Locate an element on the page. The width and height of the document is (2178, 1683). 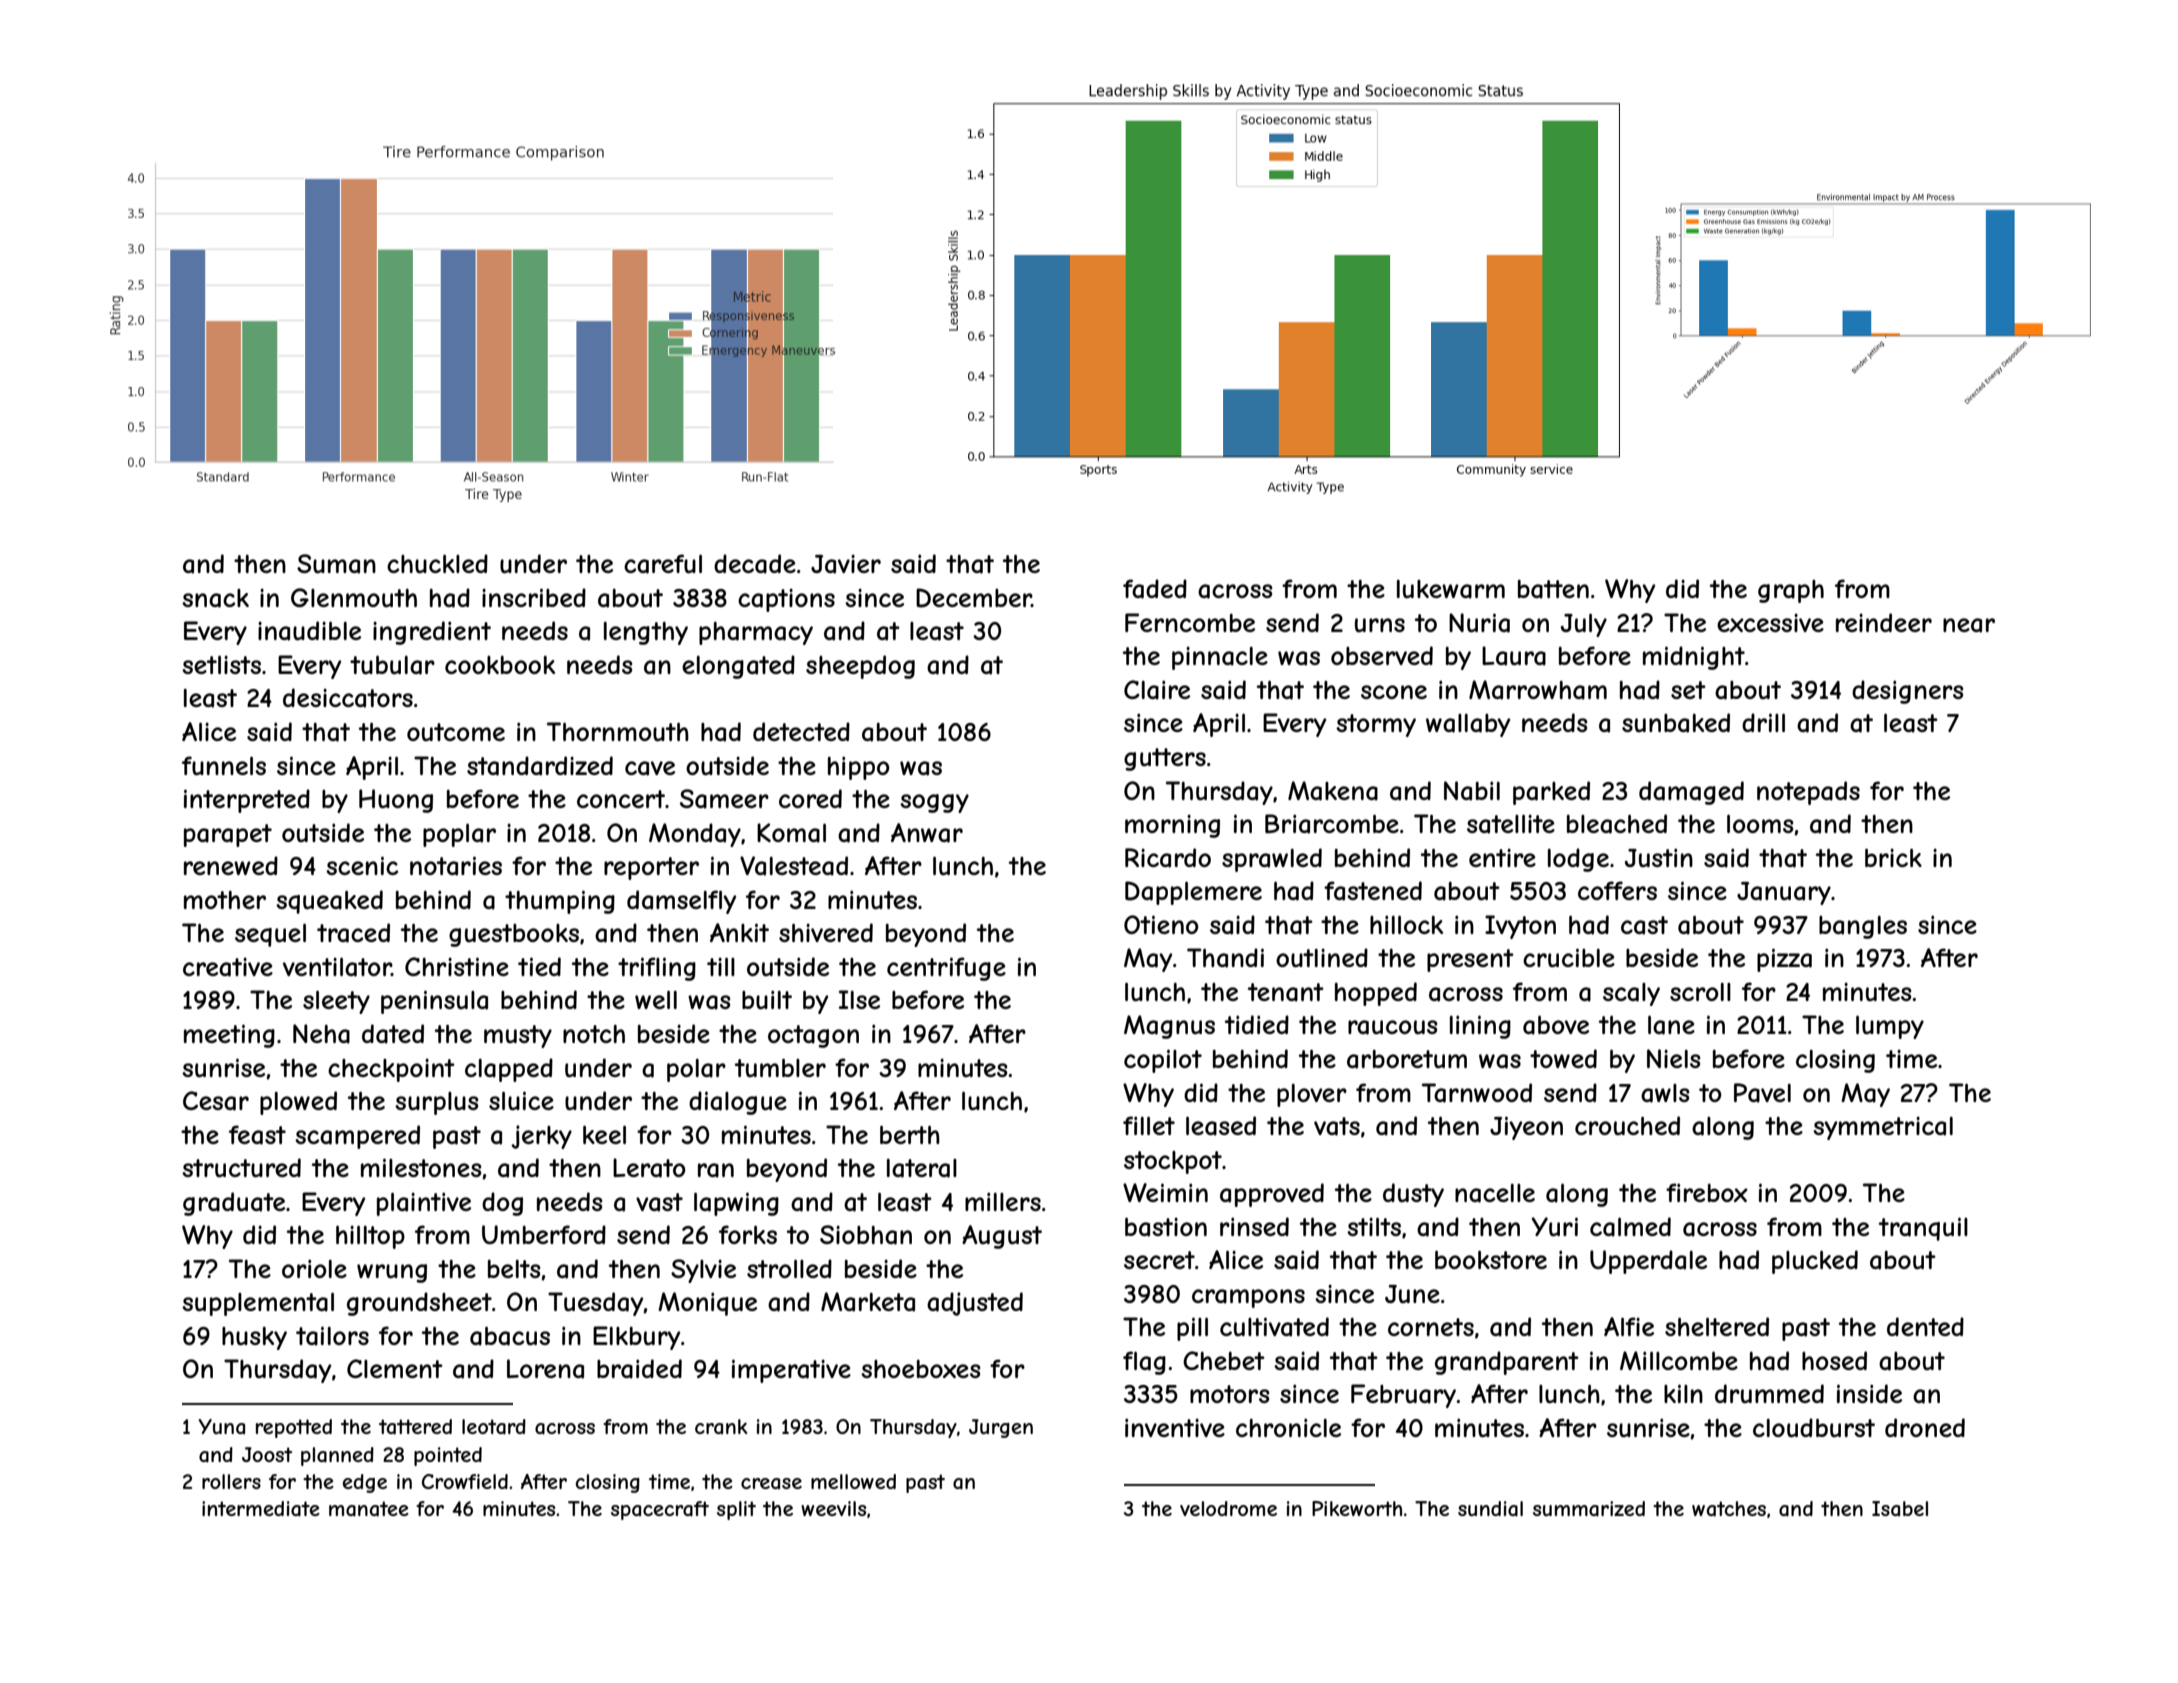
shivered is located at coordinates (826, 932).
